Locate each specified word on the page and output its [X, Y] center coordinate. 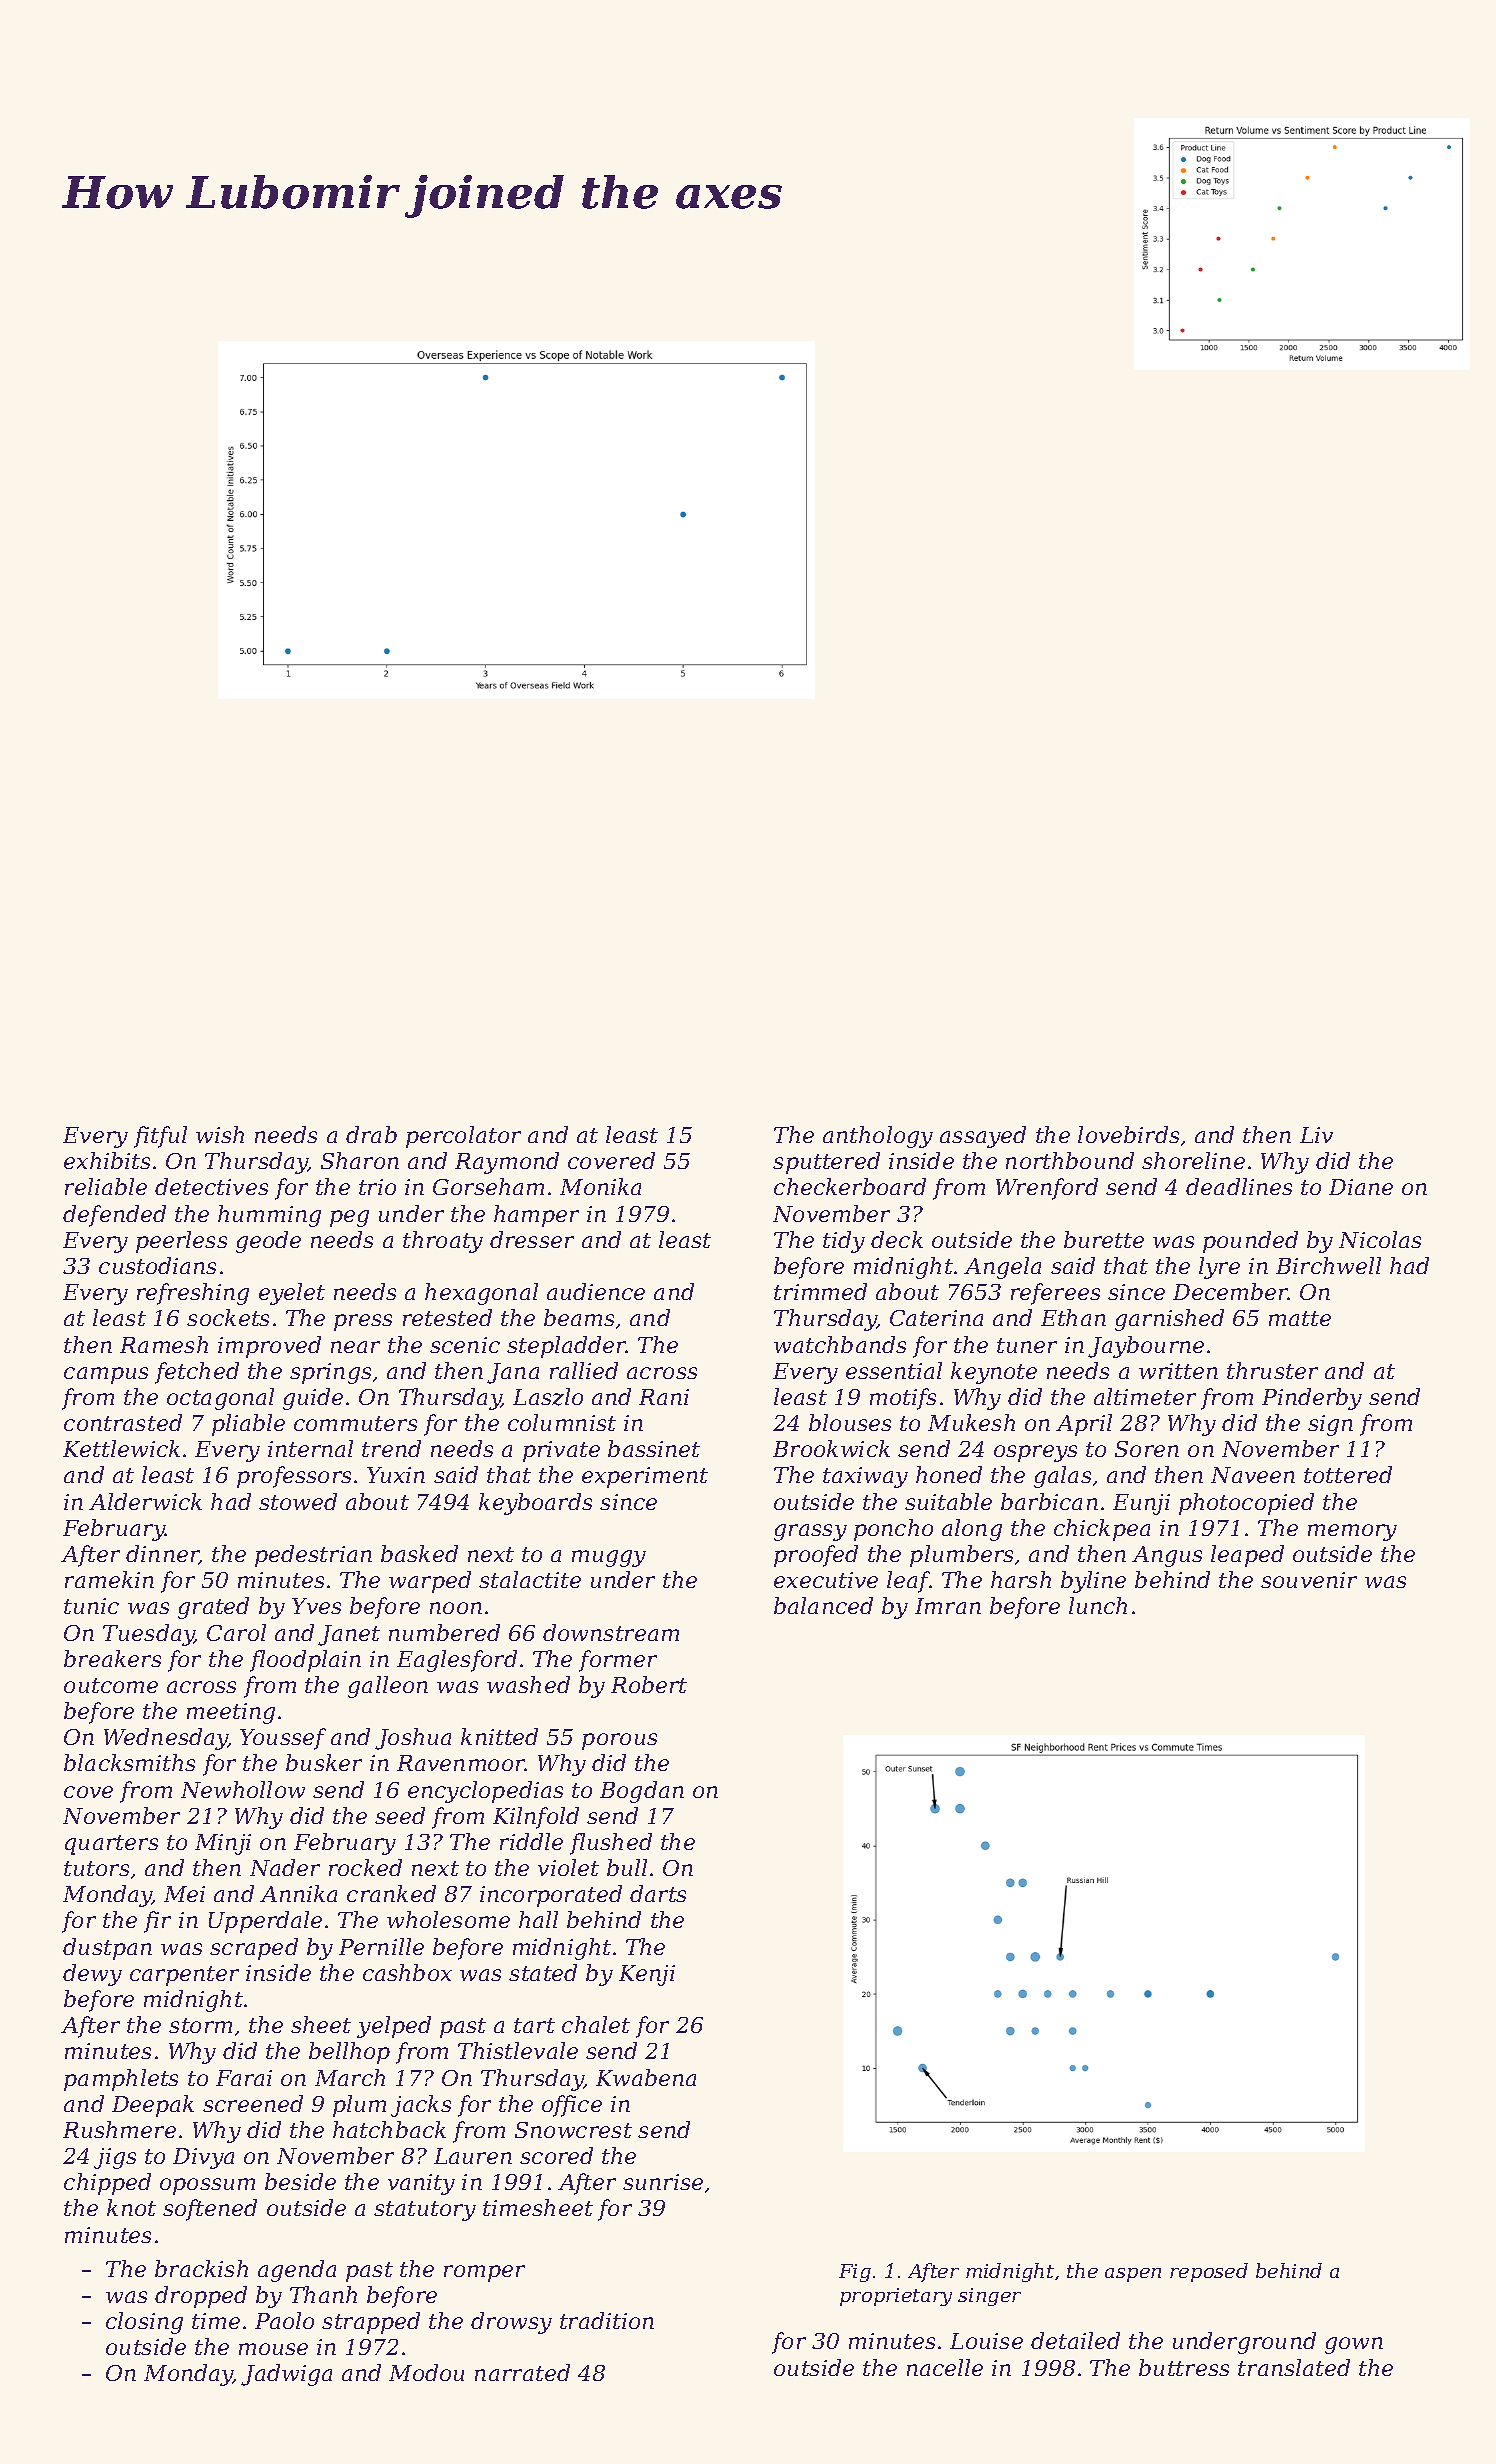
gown [1354, 2345]
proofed [816, 1556]
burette [1104, 1239]
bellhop [349, 2053]
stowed [298, 1501]
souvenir [1309, 1580]
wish [220, 1134]
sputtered [826, 1163]
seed [400, 1815]
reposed [1209, 2272]
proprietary [896, 2297]
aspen [1133, 2275]
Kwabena [646, 2077]
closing [144, 2323]
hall [538, 1919]
